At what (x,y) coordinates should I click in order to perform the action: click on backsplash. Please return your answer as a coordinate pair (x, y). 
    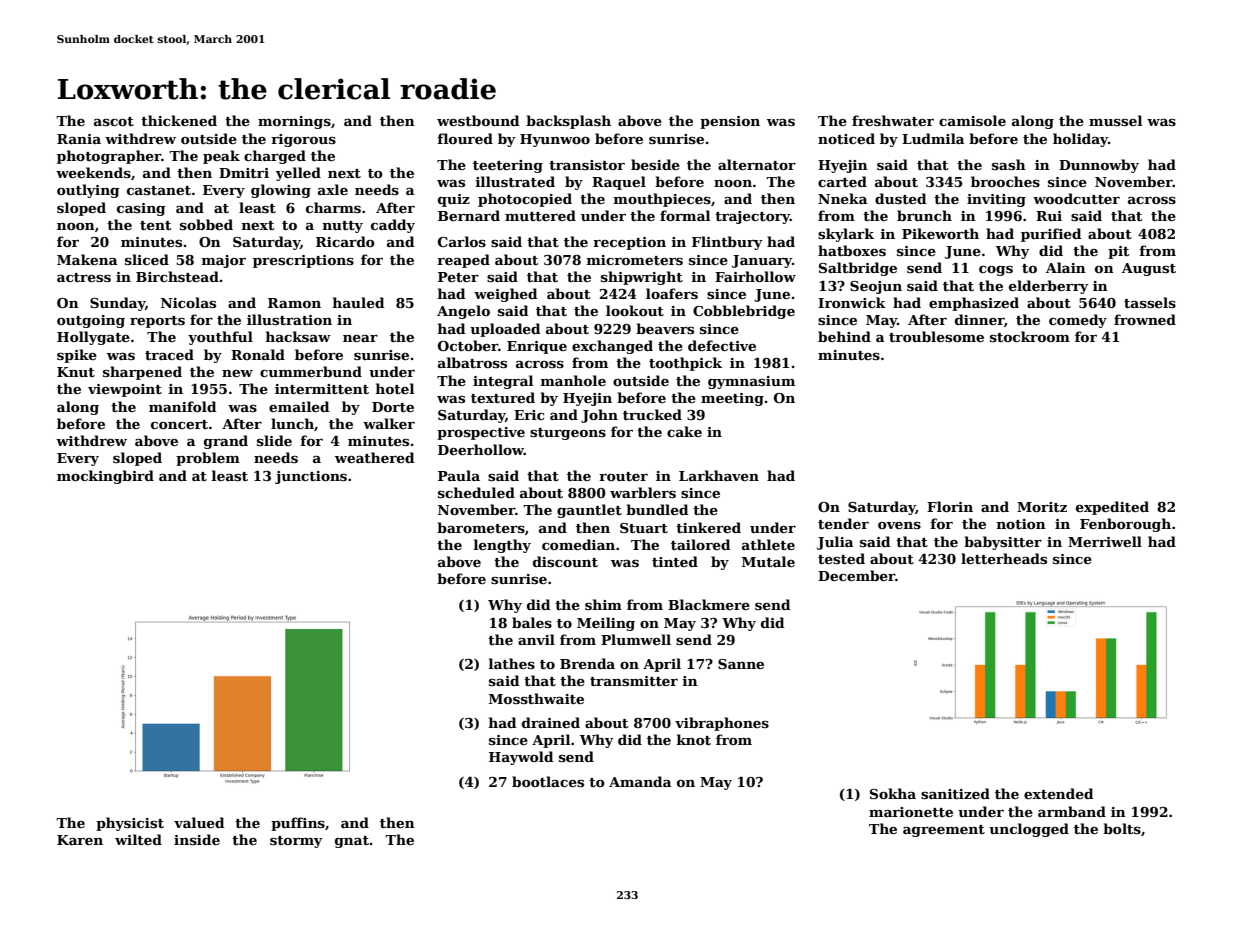
    Looking at the image, I should click on (568, 122).
